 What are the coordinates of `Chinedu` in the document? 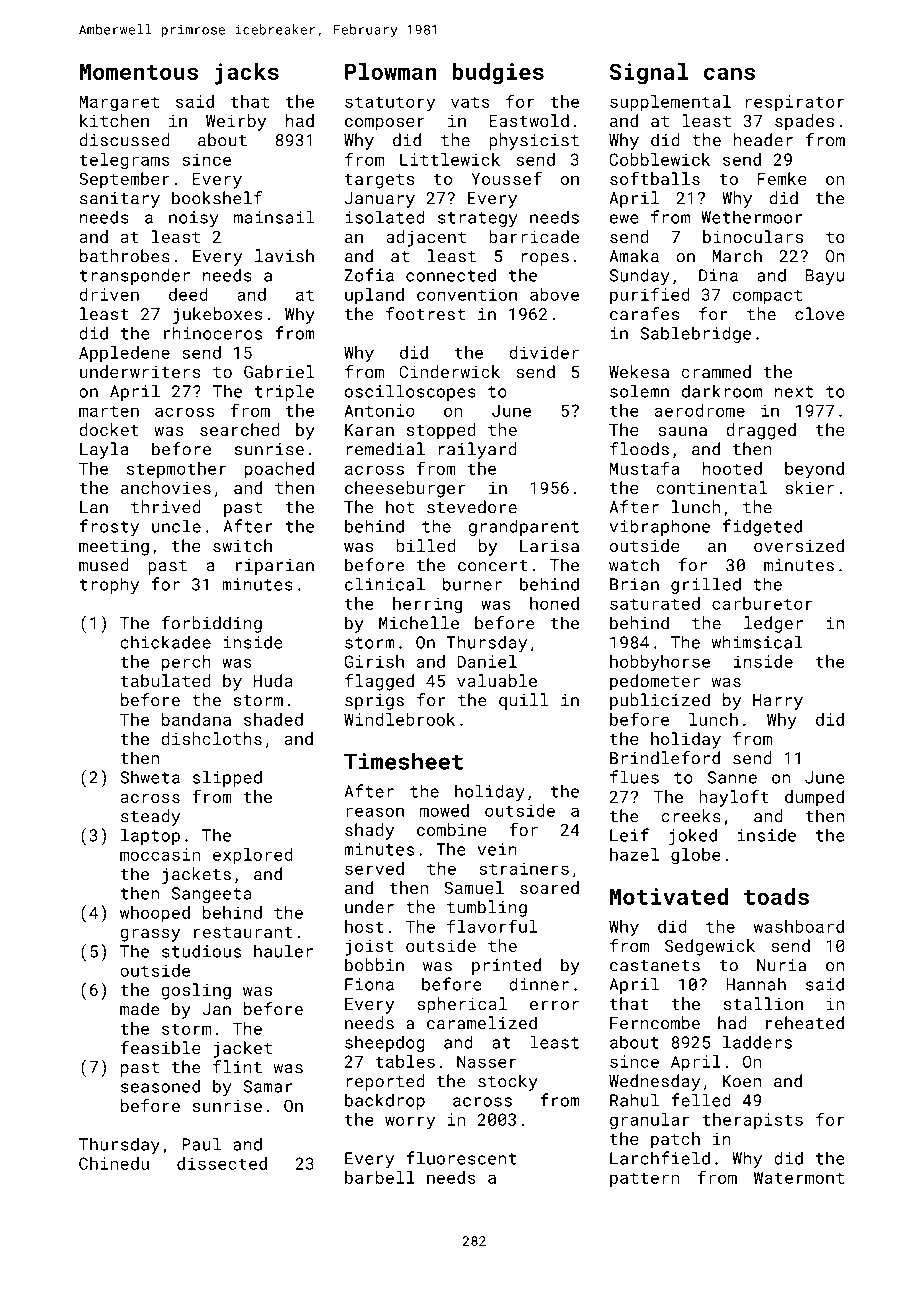 It's located at (114, 1163).
